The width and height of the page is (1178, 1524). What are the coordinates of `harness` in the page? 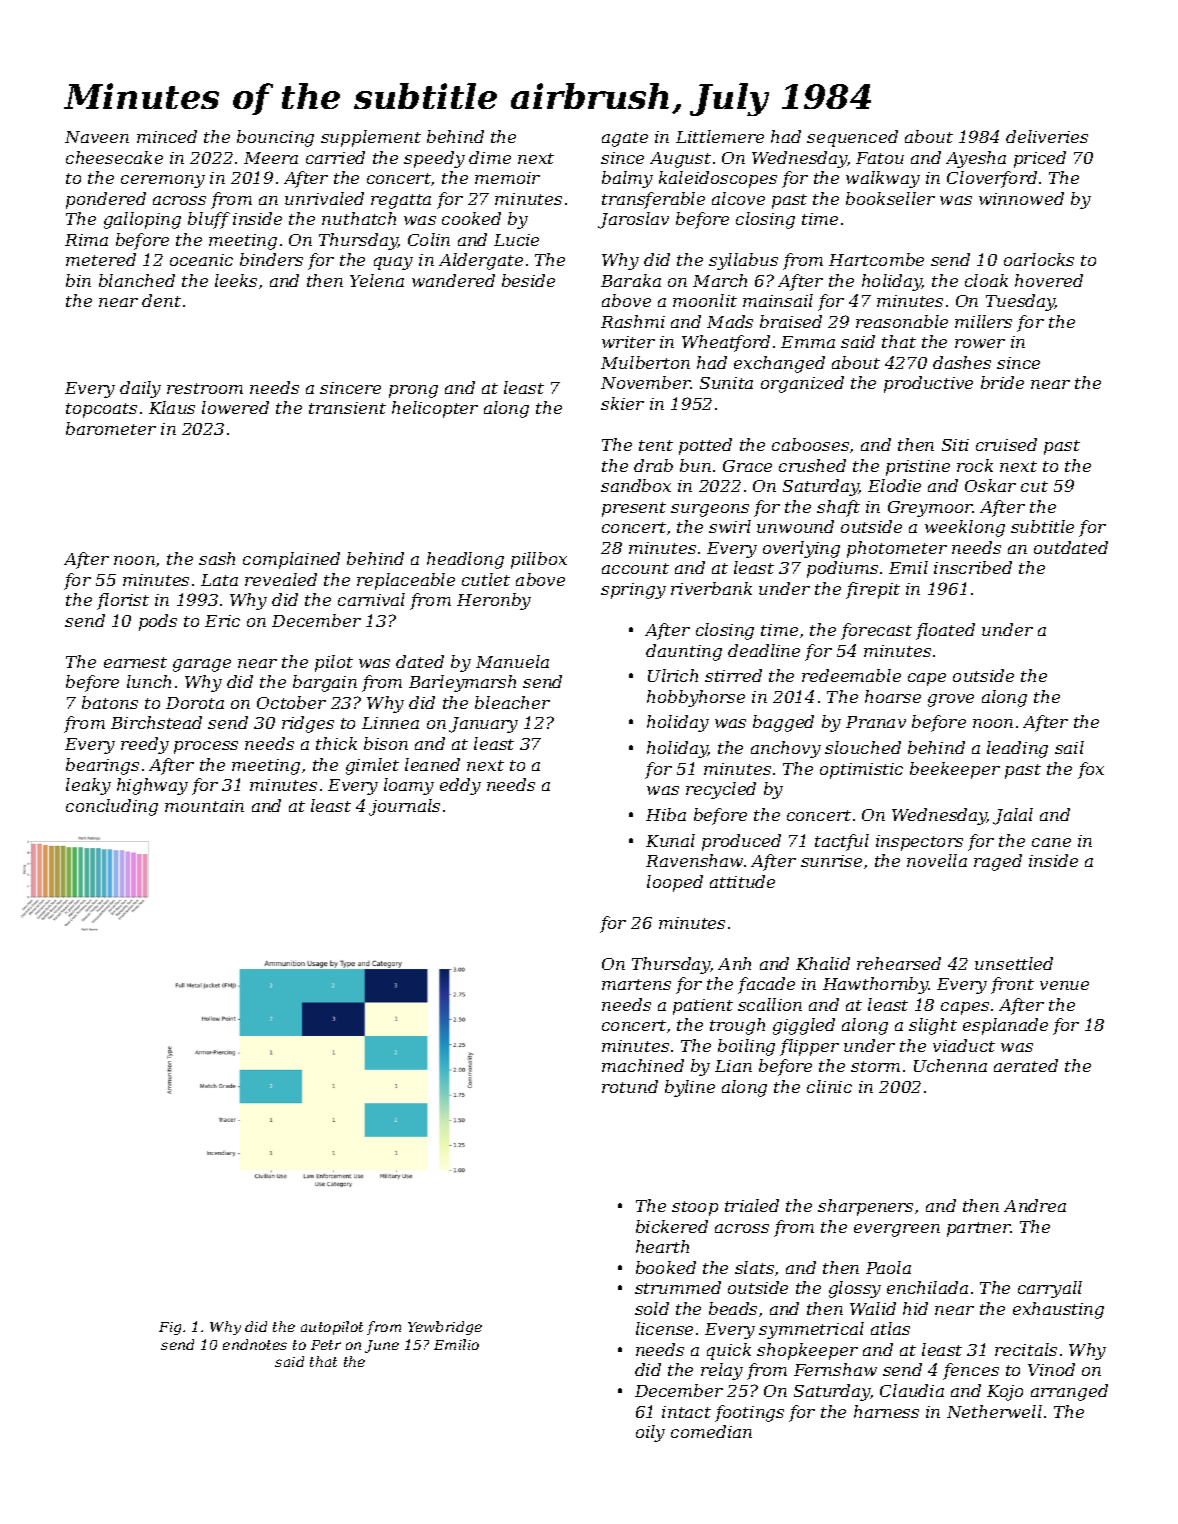 It's located at (886, 1411).
